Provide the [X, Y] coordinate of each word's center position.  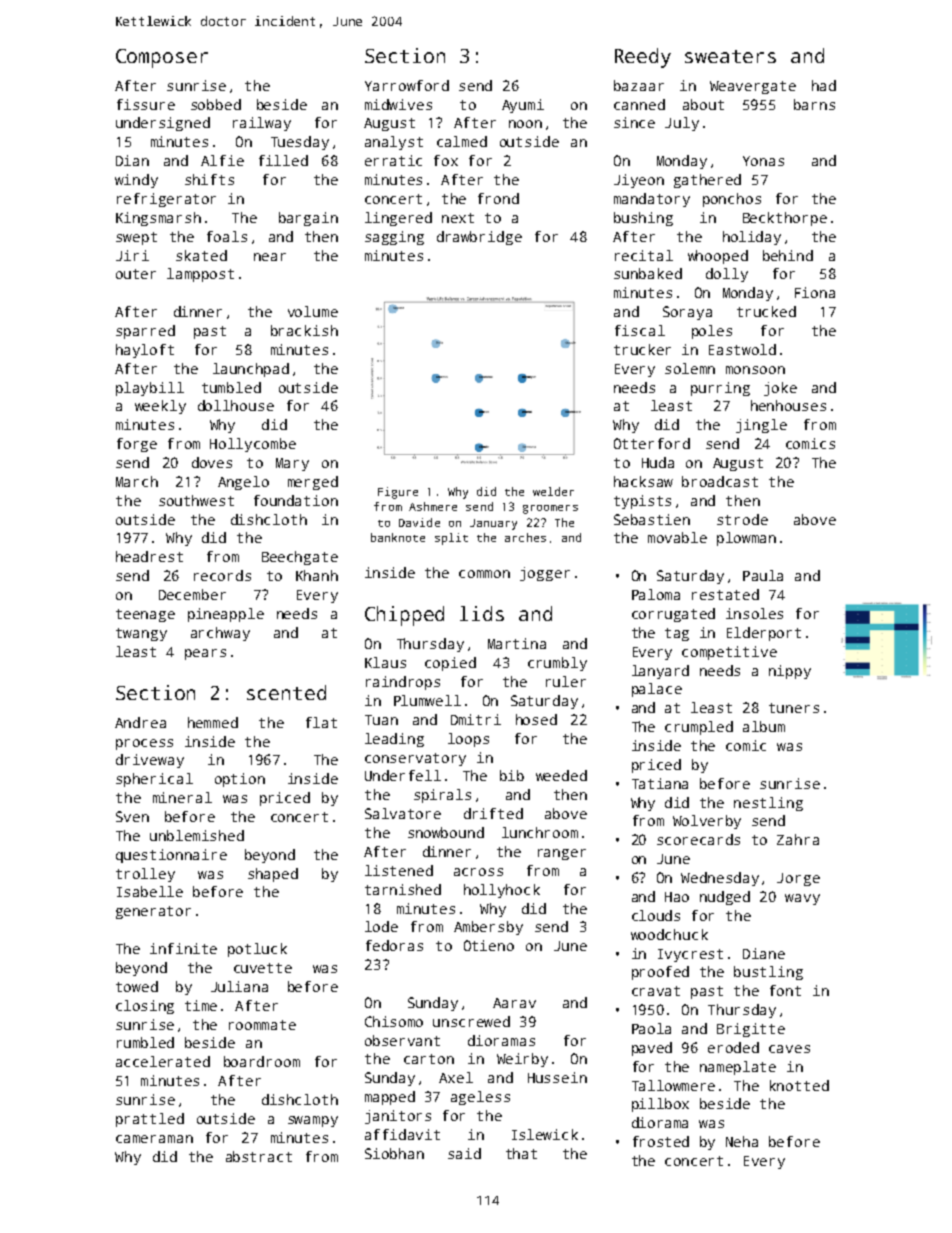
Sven [132, 816]
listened [399, 870]
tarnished [403, 889]
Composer [162, 58]
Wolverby [707, 822]
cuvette [263, 968]
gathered [707, 181]
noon [525, 124]
